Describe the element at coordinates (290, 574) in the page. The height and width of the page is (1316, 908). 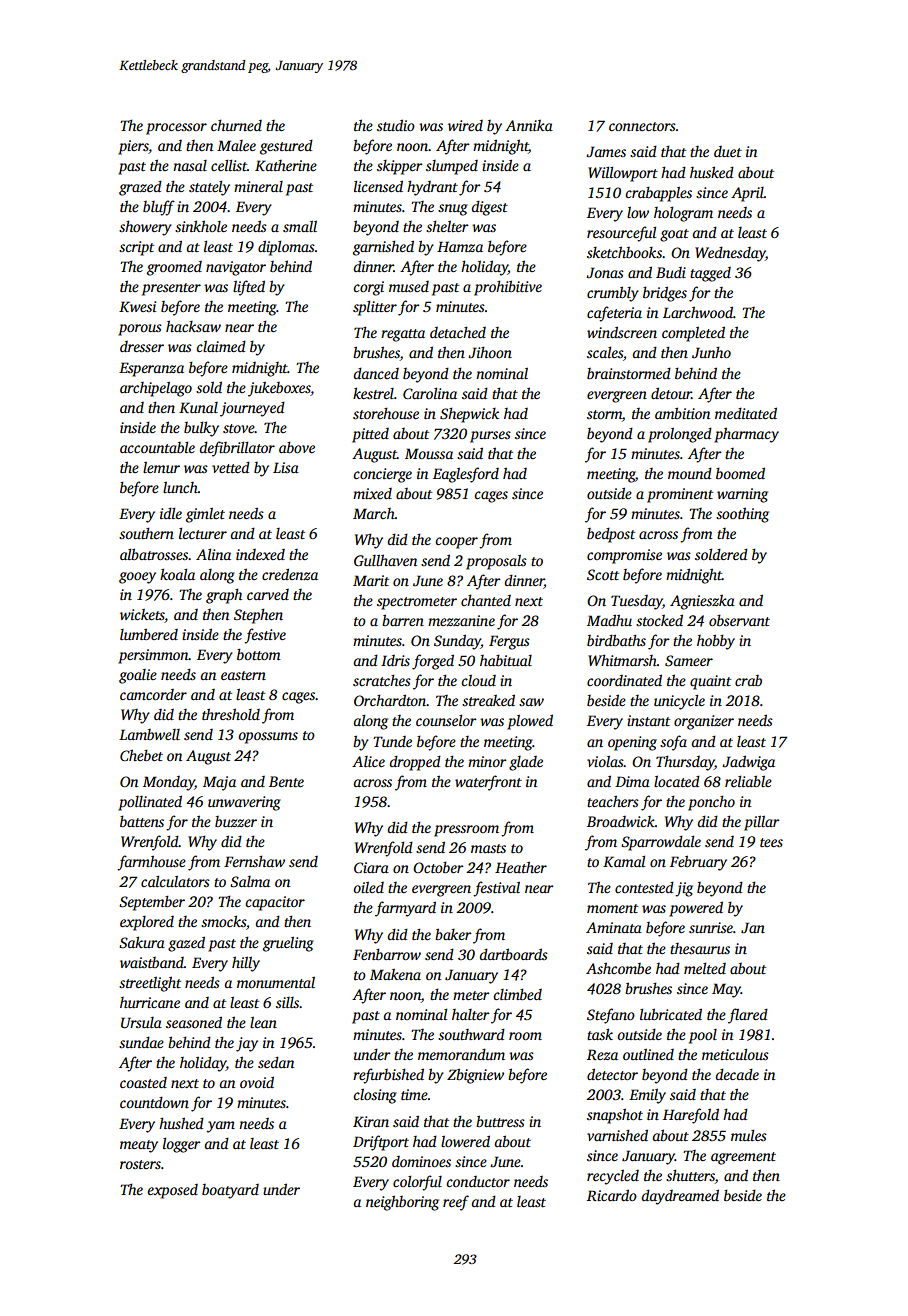
I see `credenza` at that location.
